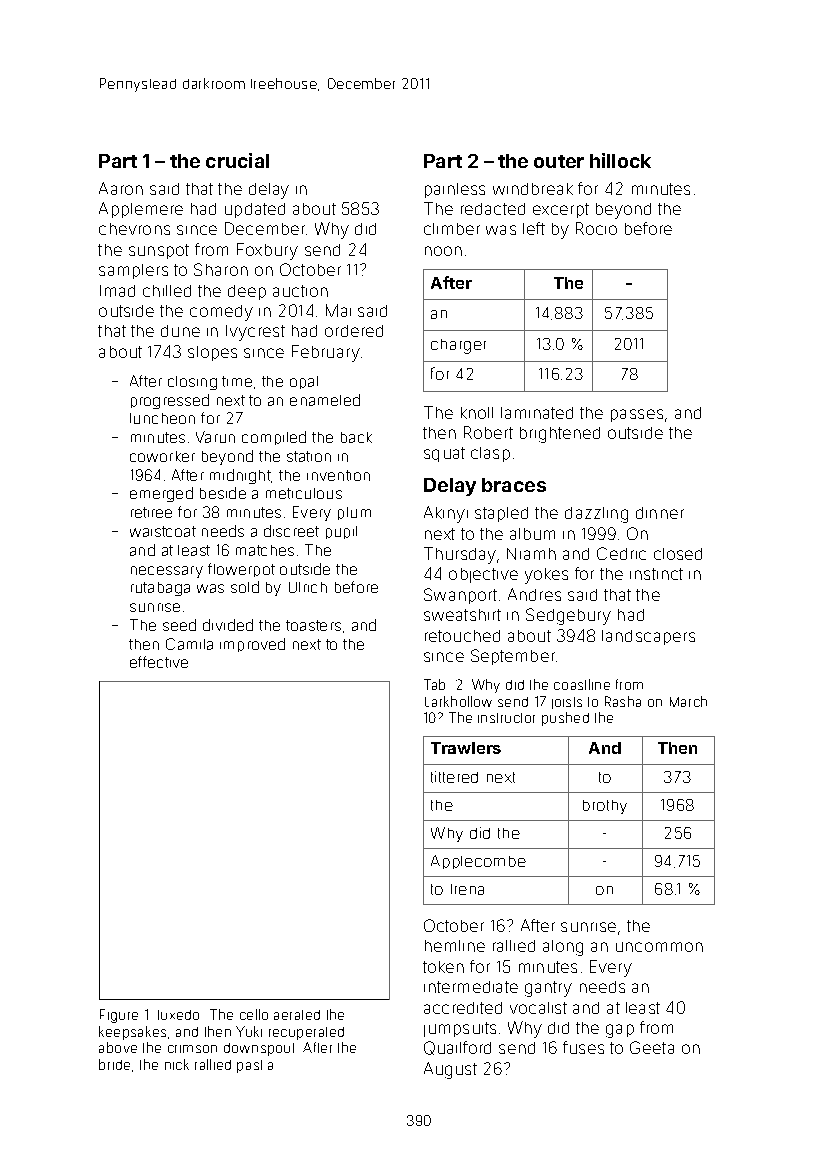 The image size is (813, 1153). What do you see at coordinates (559, 161) in the screenshot?
I see `outer` at bounding box center [559, 161].
